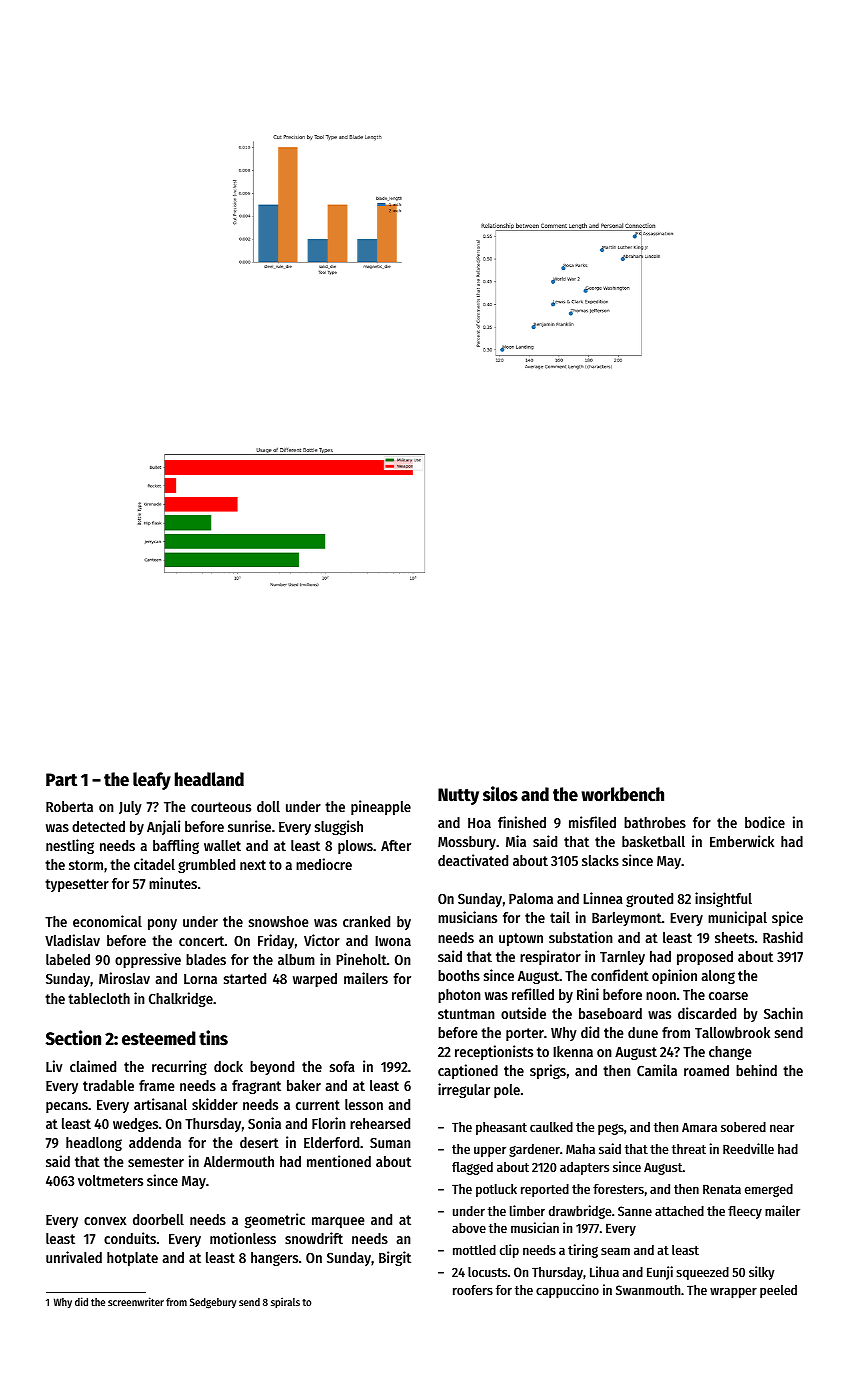 Image resolution: width=849 pixels, height=1400 pixels. What do you see at coordinates (534, 1150) in the page?
I see `gardener` at bounding box center [534, 1150].
